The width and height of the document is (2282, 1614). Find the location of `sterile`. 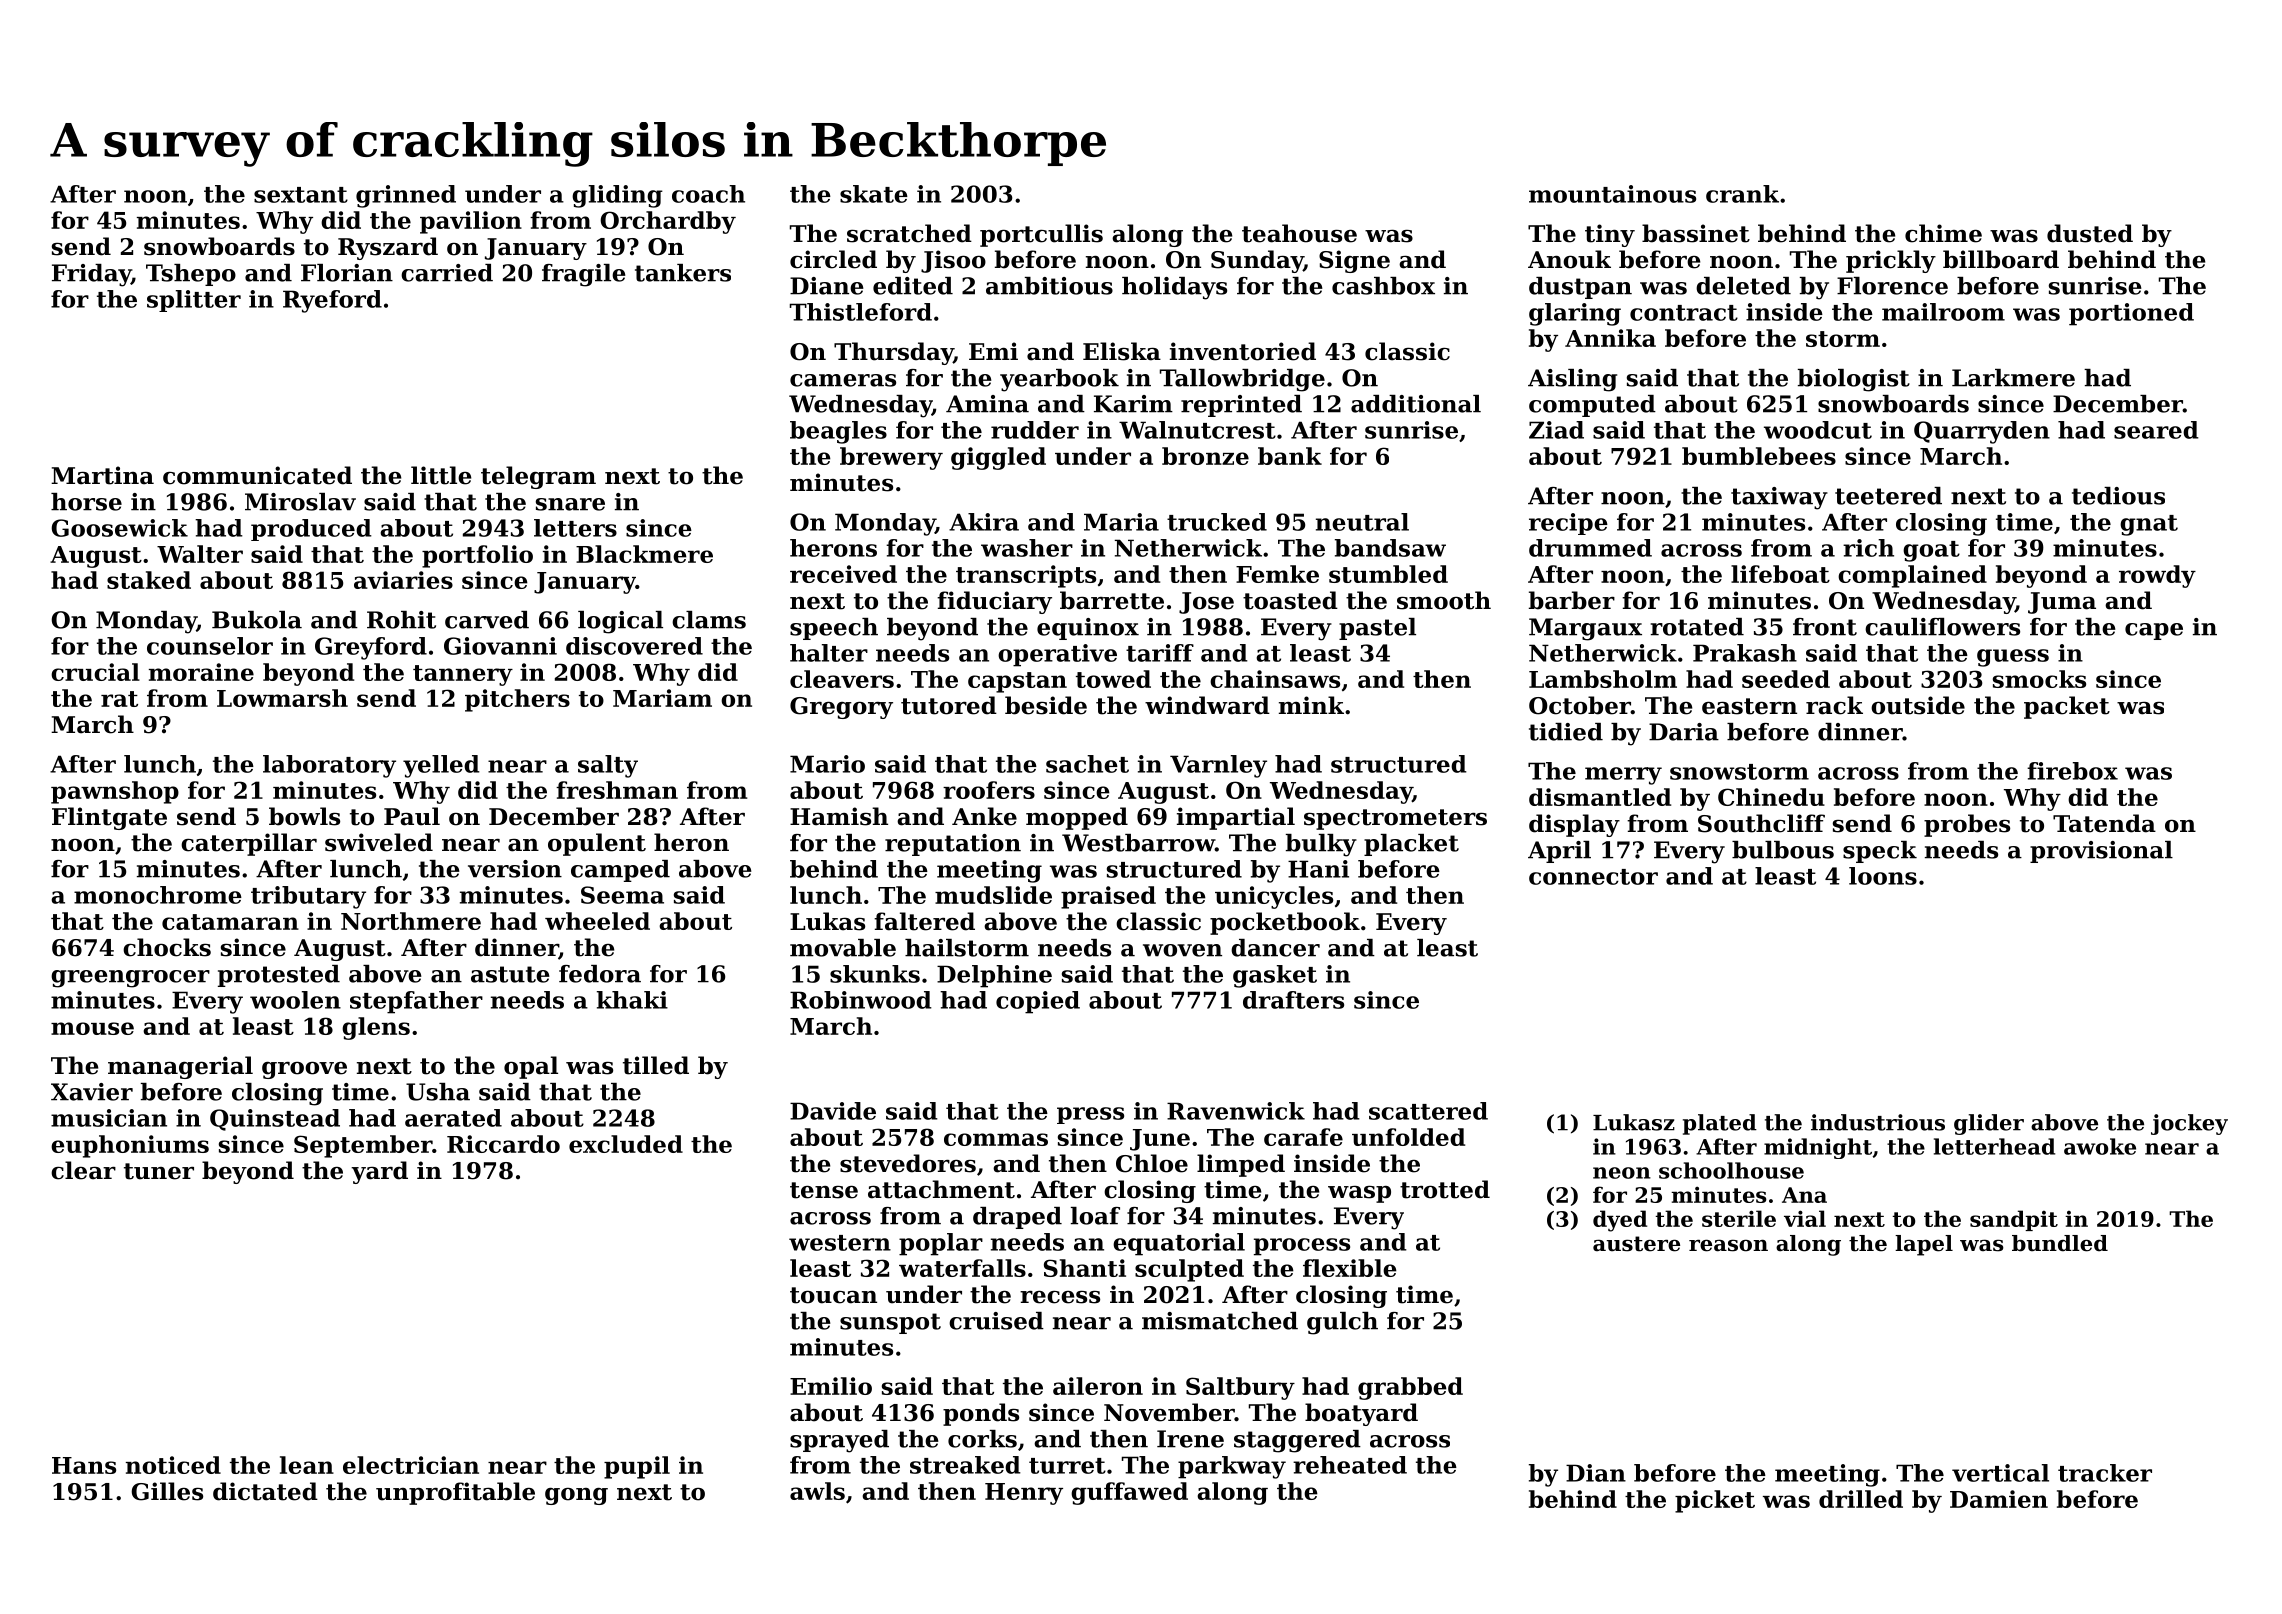

sterile is located at coordinates (1739, 1218).
